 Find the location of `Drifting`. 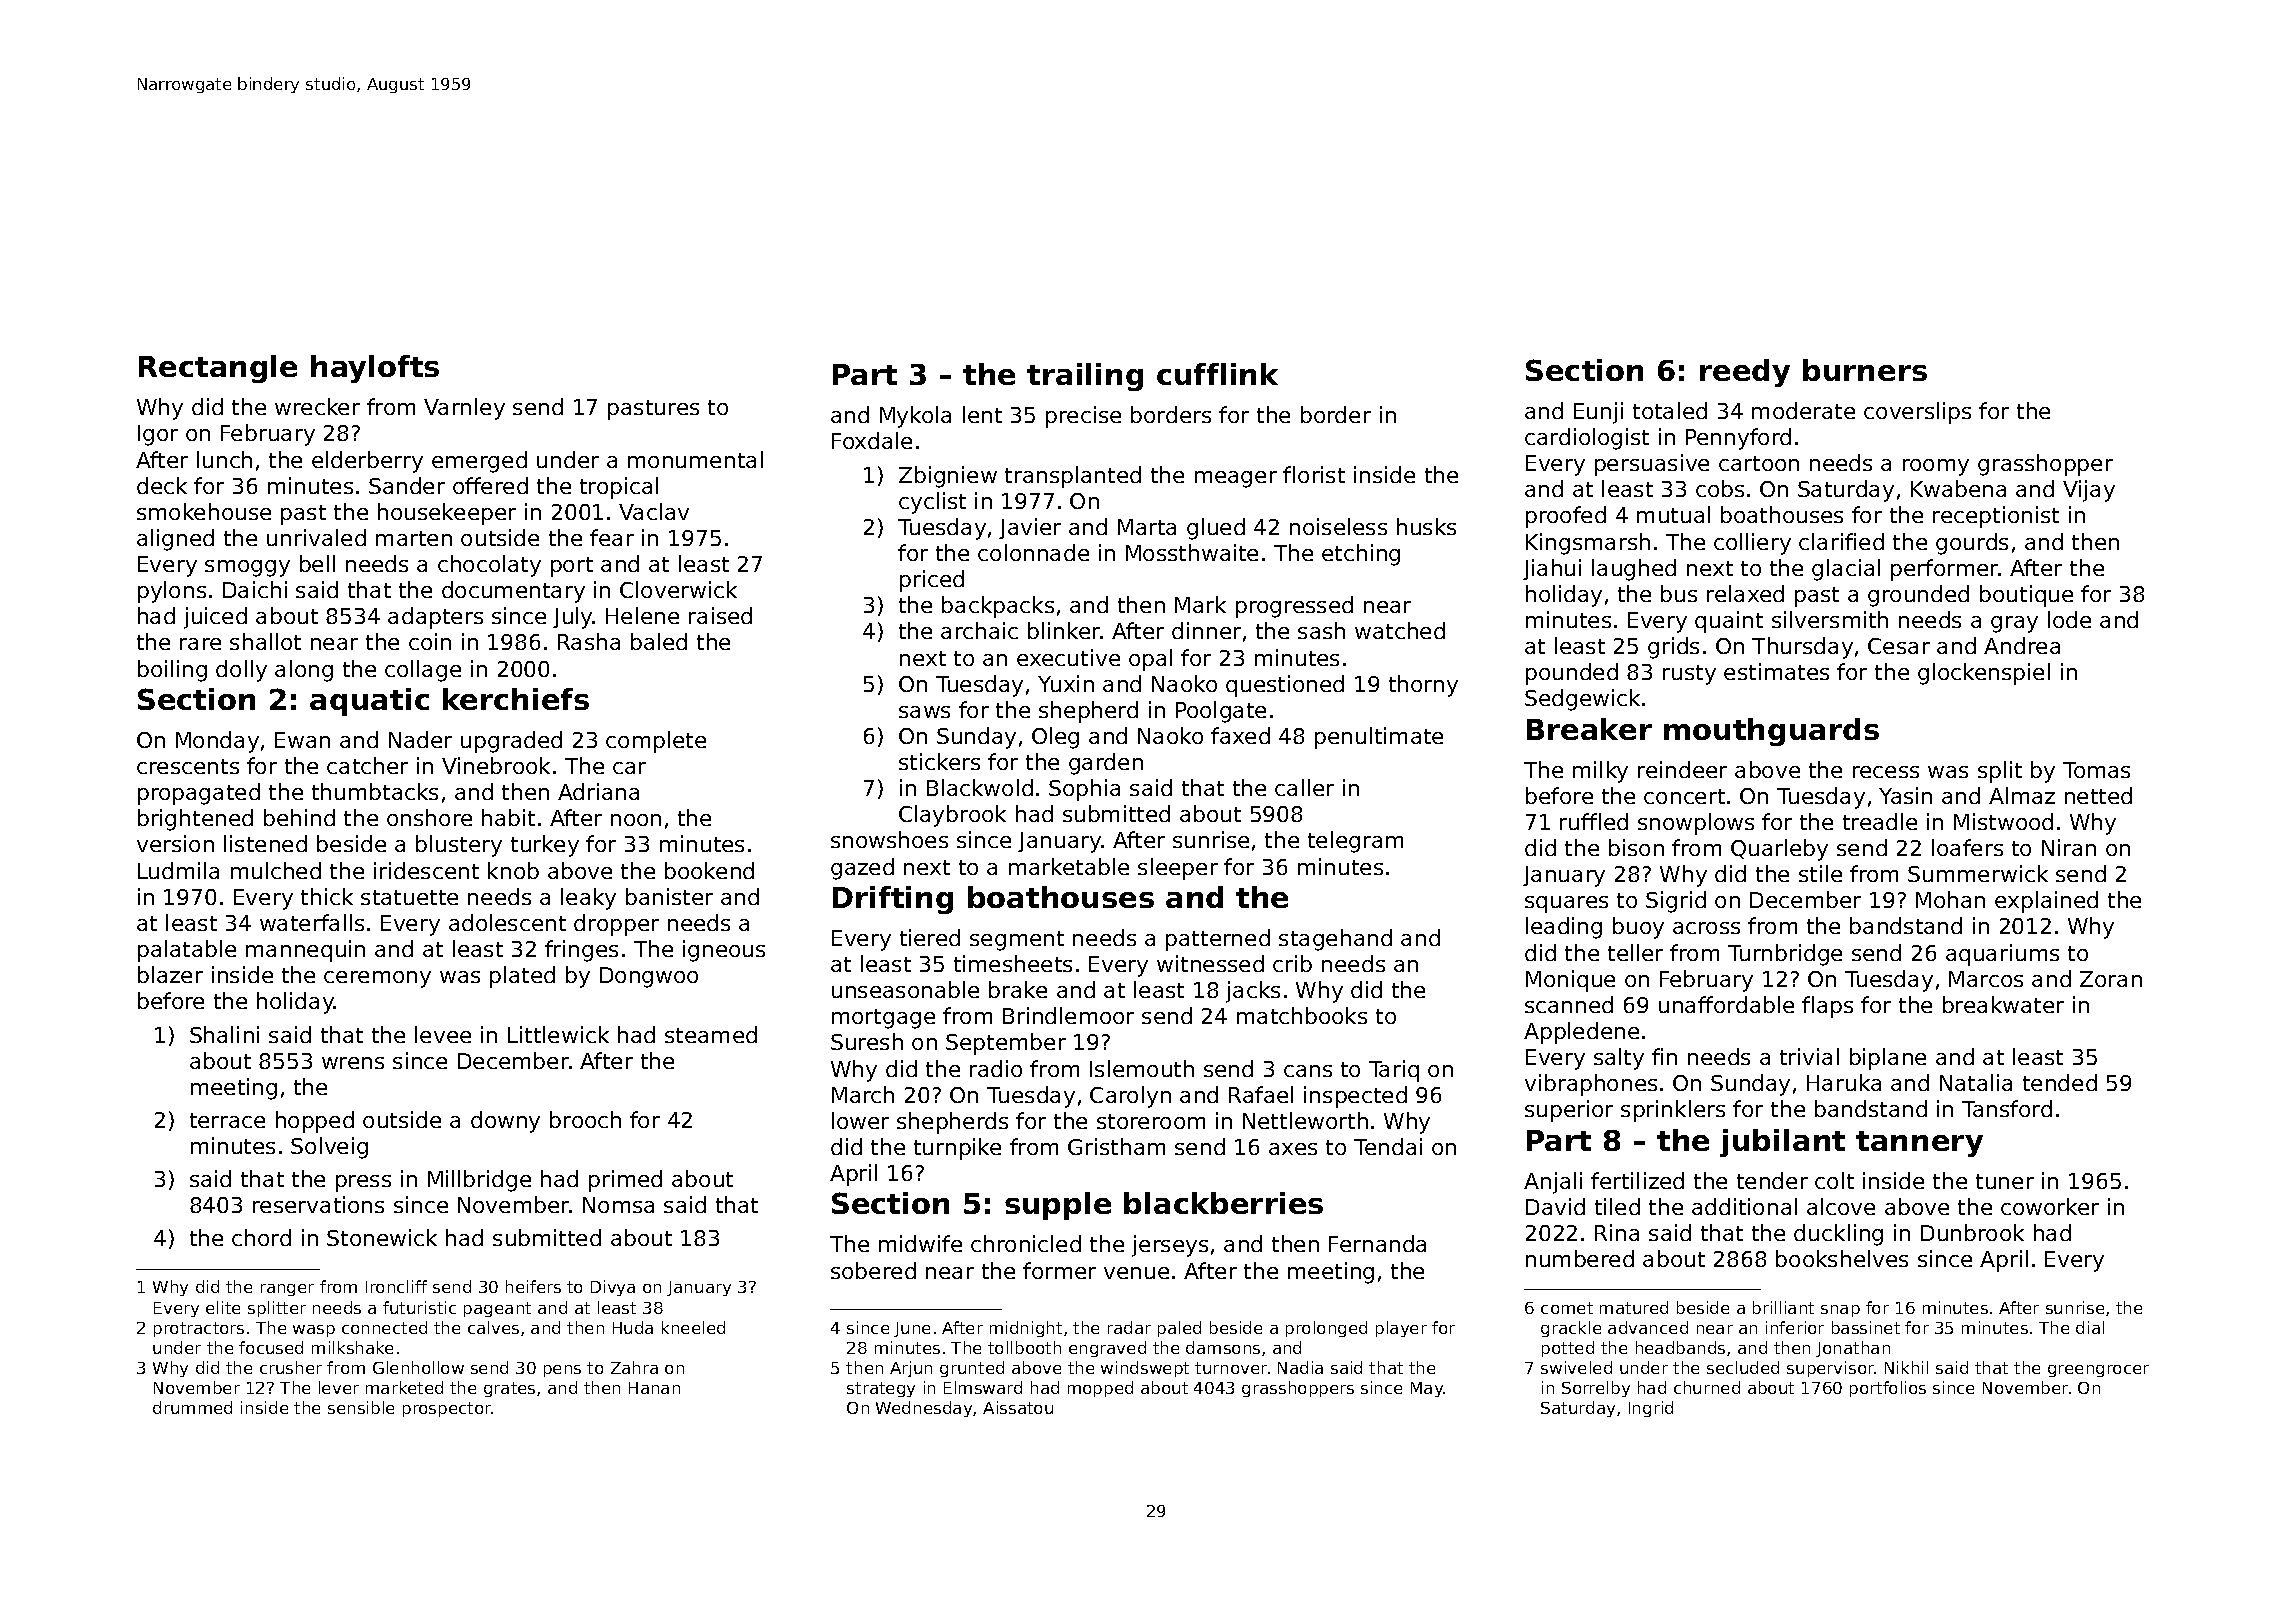

Drifting is located at coordinates (893, 900).
